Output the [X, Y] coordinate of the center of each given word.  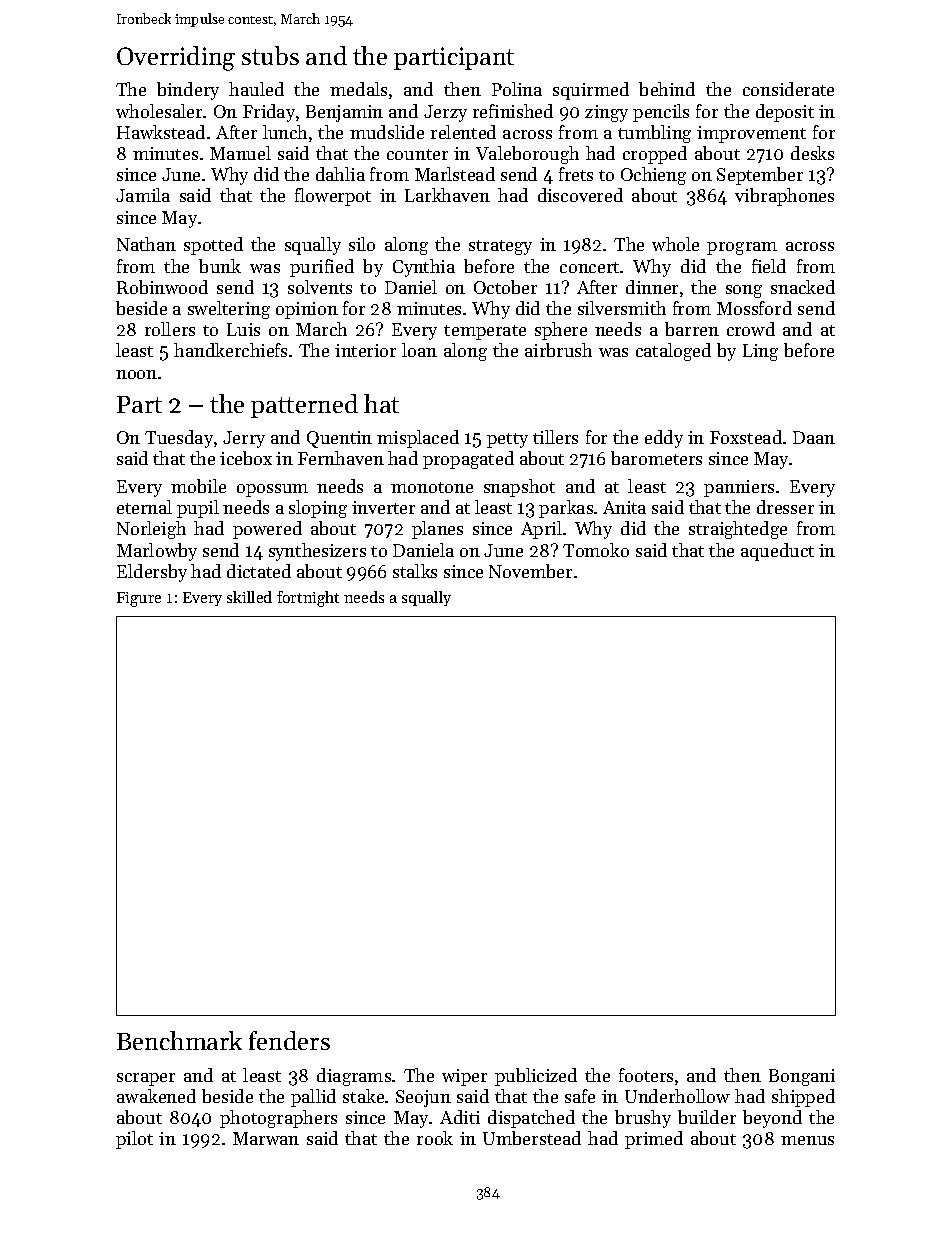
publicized [536, 1077]
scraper [146, 1079]
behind [667, 89]
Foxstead [746, 437]
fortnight [308, 599]
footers [646, 1075]
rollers [170, 329]
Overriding [176, 58]
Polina [517, 89]
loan [419, 350]
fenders [289, 1040]
